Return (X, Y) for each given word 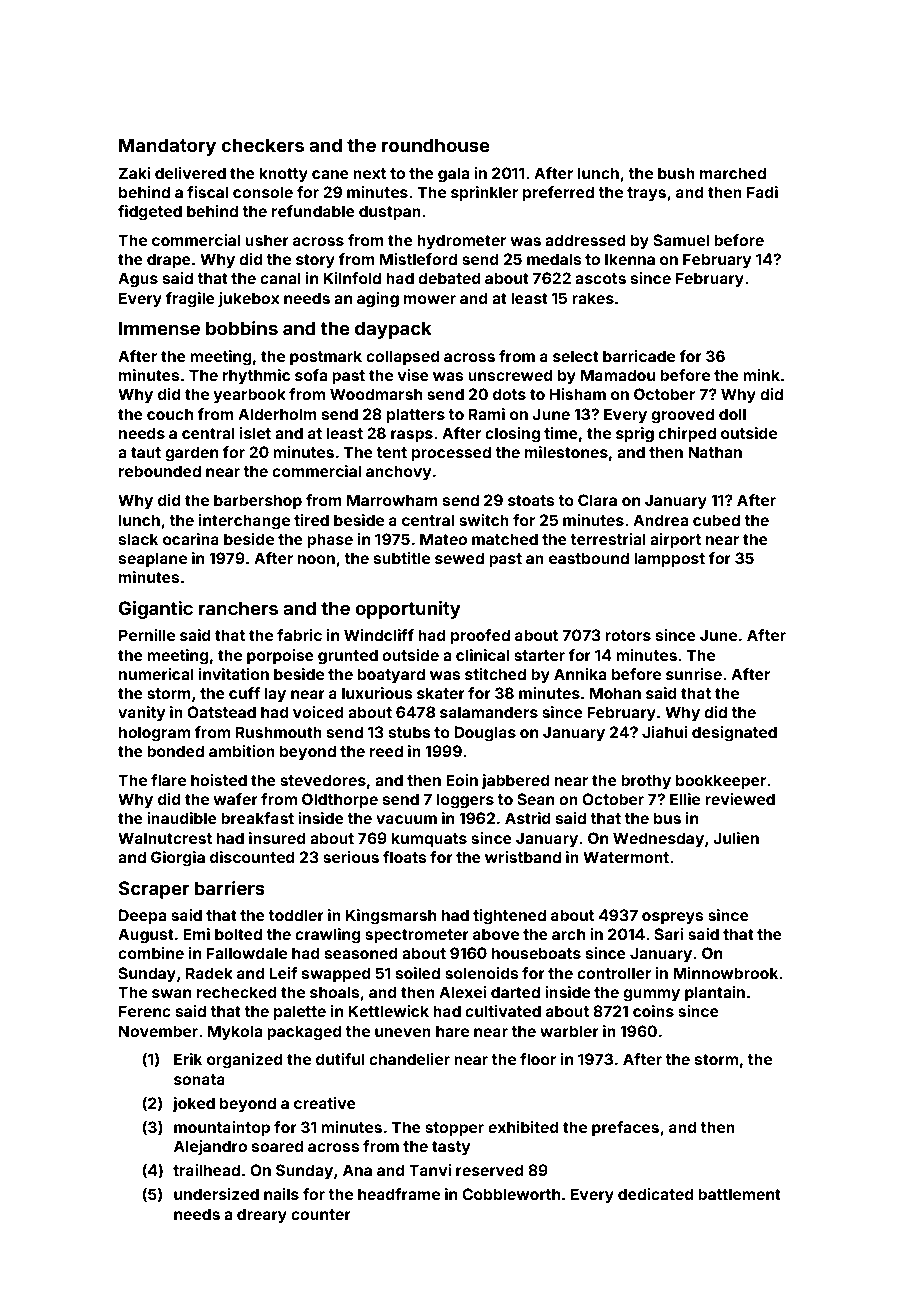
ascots (600, 278)
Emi (196, 934)
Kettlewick (388, 1011)
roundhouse (436, 145)
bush (676, 173)
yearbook (250, 396)
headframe (399, 1194)
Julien (736, 838)
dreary (262, 1215)
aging (378, 300)
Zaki (134, 173)
